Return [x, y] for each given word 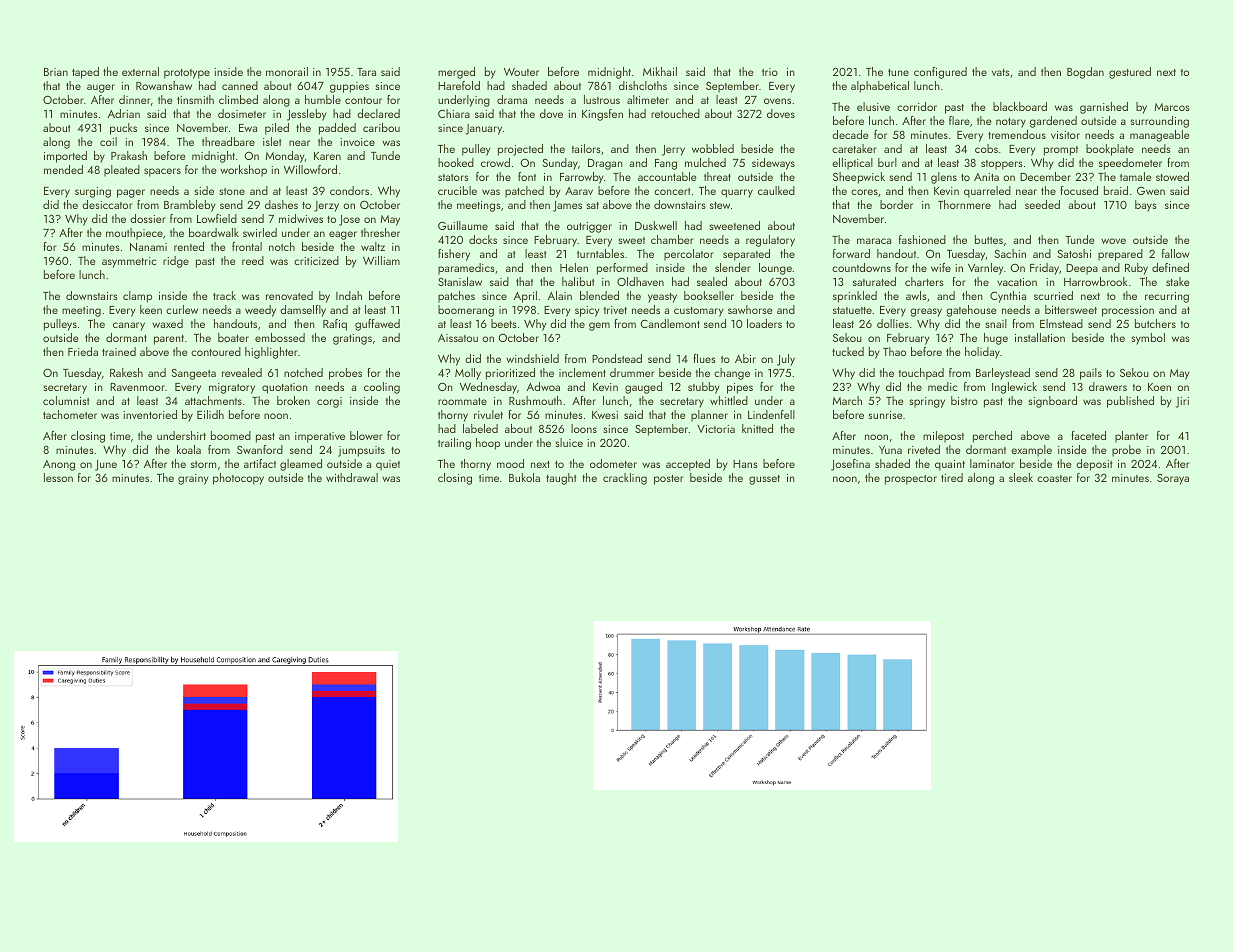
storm [203, 464]
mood [510, 463]
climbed [238, 99]
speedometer [1130, 164]
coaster [1054, 478]
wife [941, 267]
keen [151, 309]
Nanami [148, 247]
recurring [1167, 297]
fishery [454, 255]
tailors [586, 148]
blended [599, 295]
